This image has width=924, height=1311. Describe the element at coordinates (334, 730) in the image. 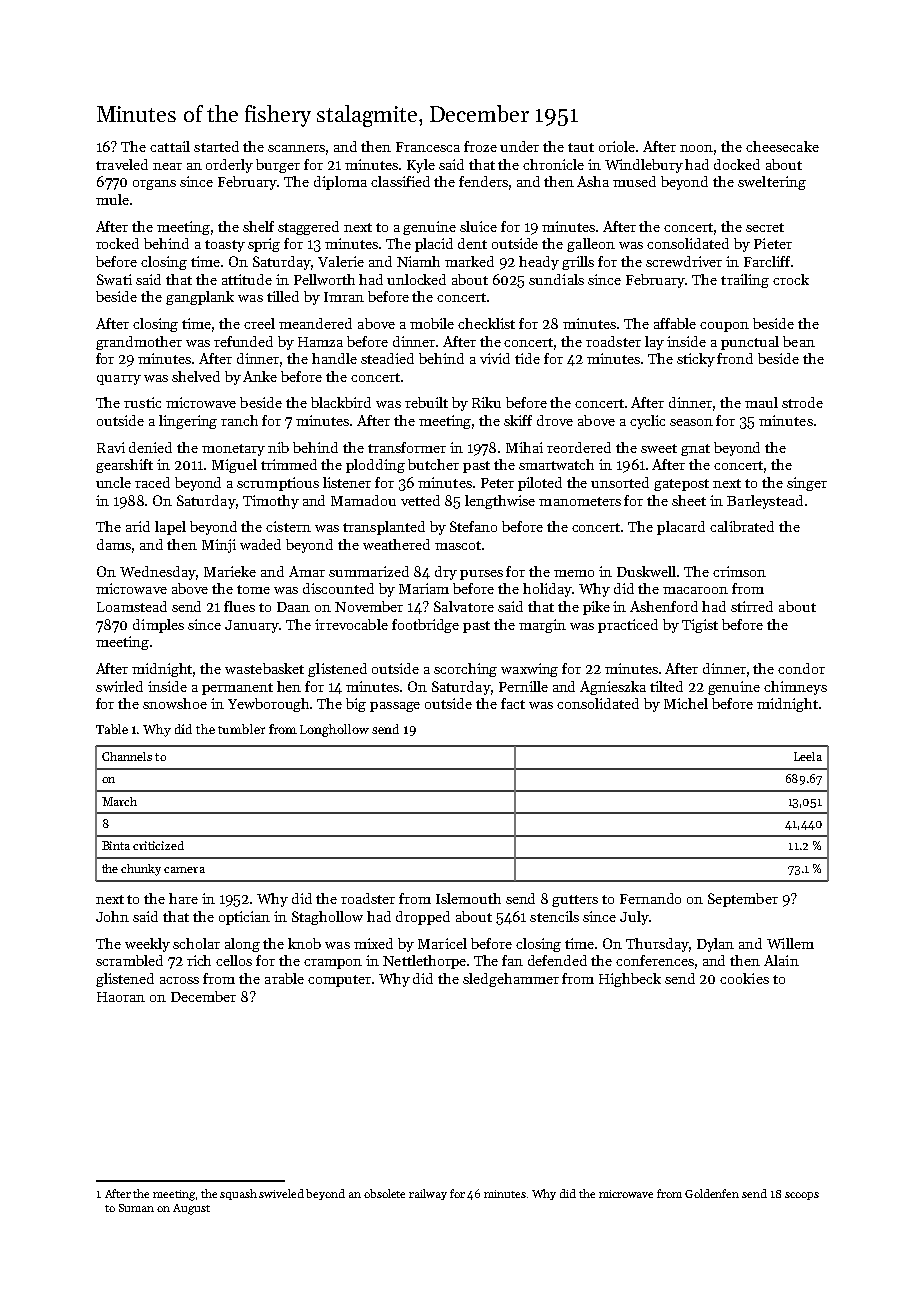

I see `Longhollow` at that location.
